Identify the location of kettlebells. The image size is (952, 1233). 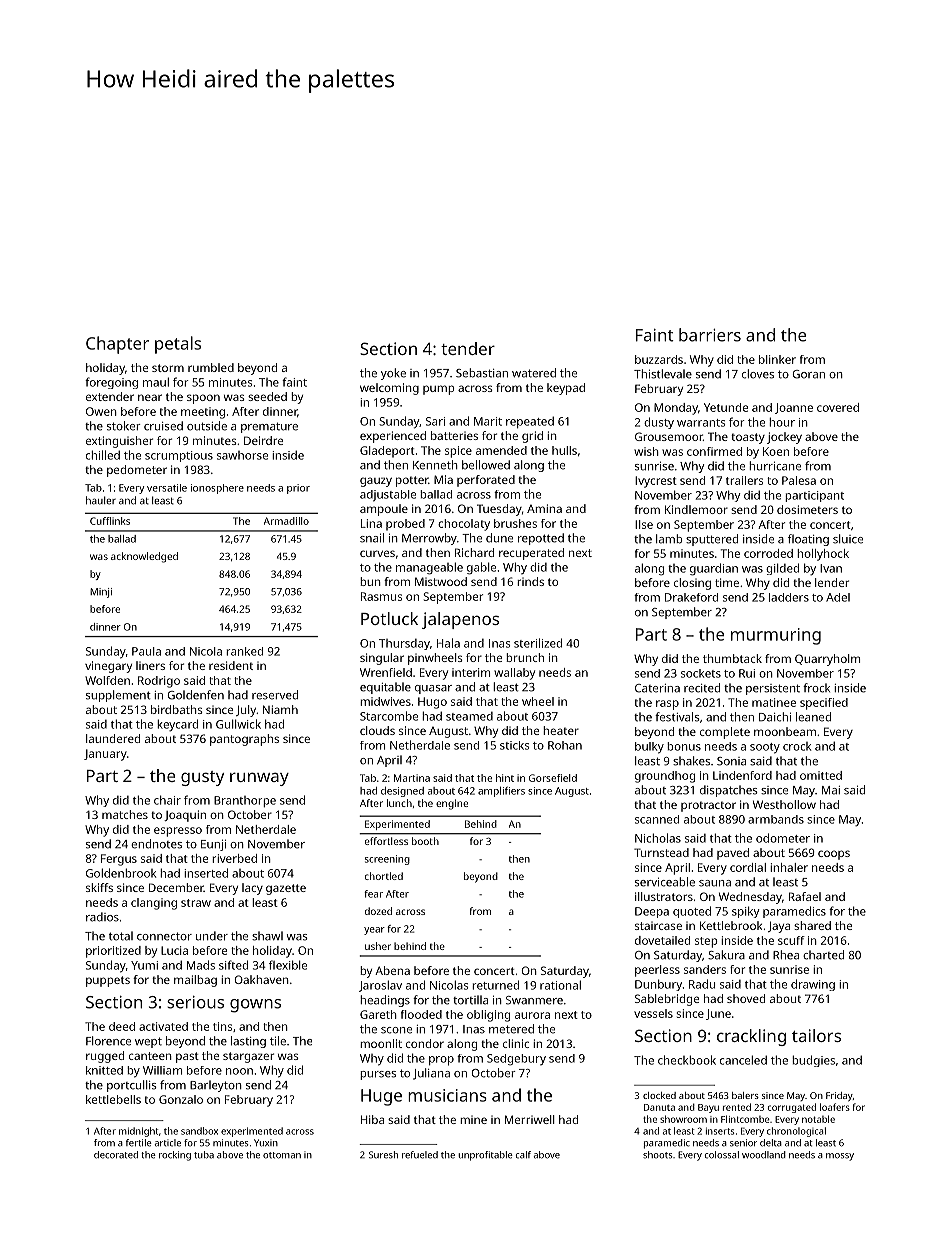
(113, 1099).
